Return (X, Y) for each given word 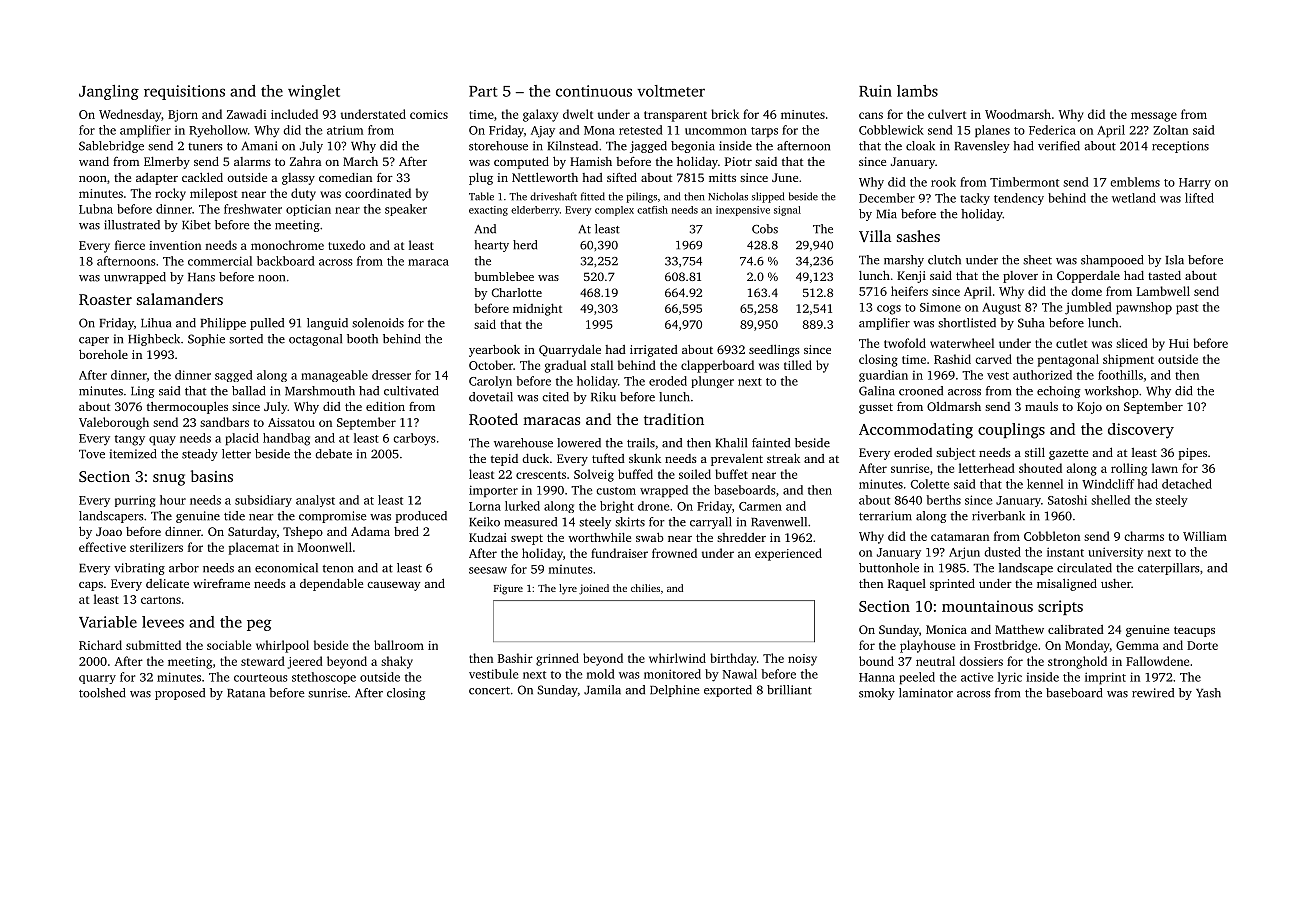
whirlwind (677, 658)
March (360, 161)
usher (1116, 583)
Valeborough (114, 423)
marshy (904, 261)
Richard (100, 645)
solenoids (378, 323)
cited (555, 397)
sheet (1037, 260)
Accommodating (916, 431)
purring (135, 501)
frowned (674, 553)
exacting (488, 211)
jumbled (1088, 308)
